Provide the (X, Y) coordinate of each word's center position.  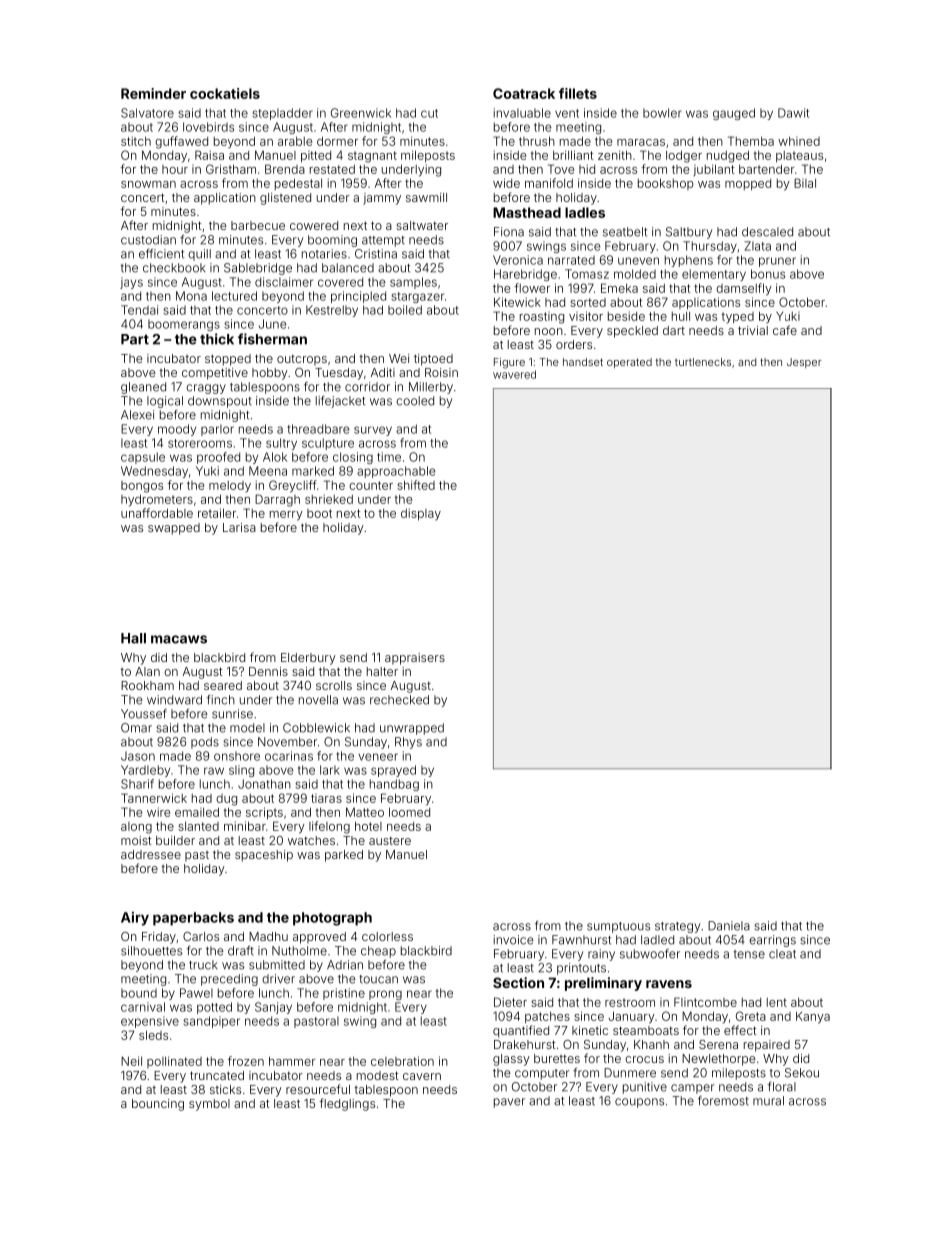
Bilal (805, 183)
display (421, 514)
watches (311, 840)
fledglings (347, 1104)
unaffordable (157, 513)
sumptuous (618, 927)
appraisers (415, 659)
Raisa (209, 155)
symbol (209, 1105)
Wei (399, 358)
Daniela (729, 926)
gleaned (143, 388)
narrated (571, 260)
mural (768, 1101)
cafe (785, 330)
